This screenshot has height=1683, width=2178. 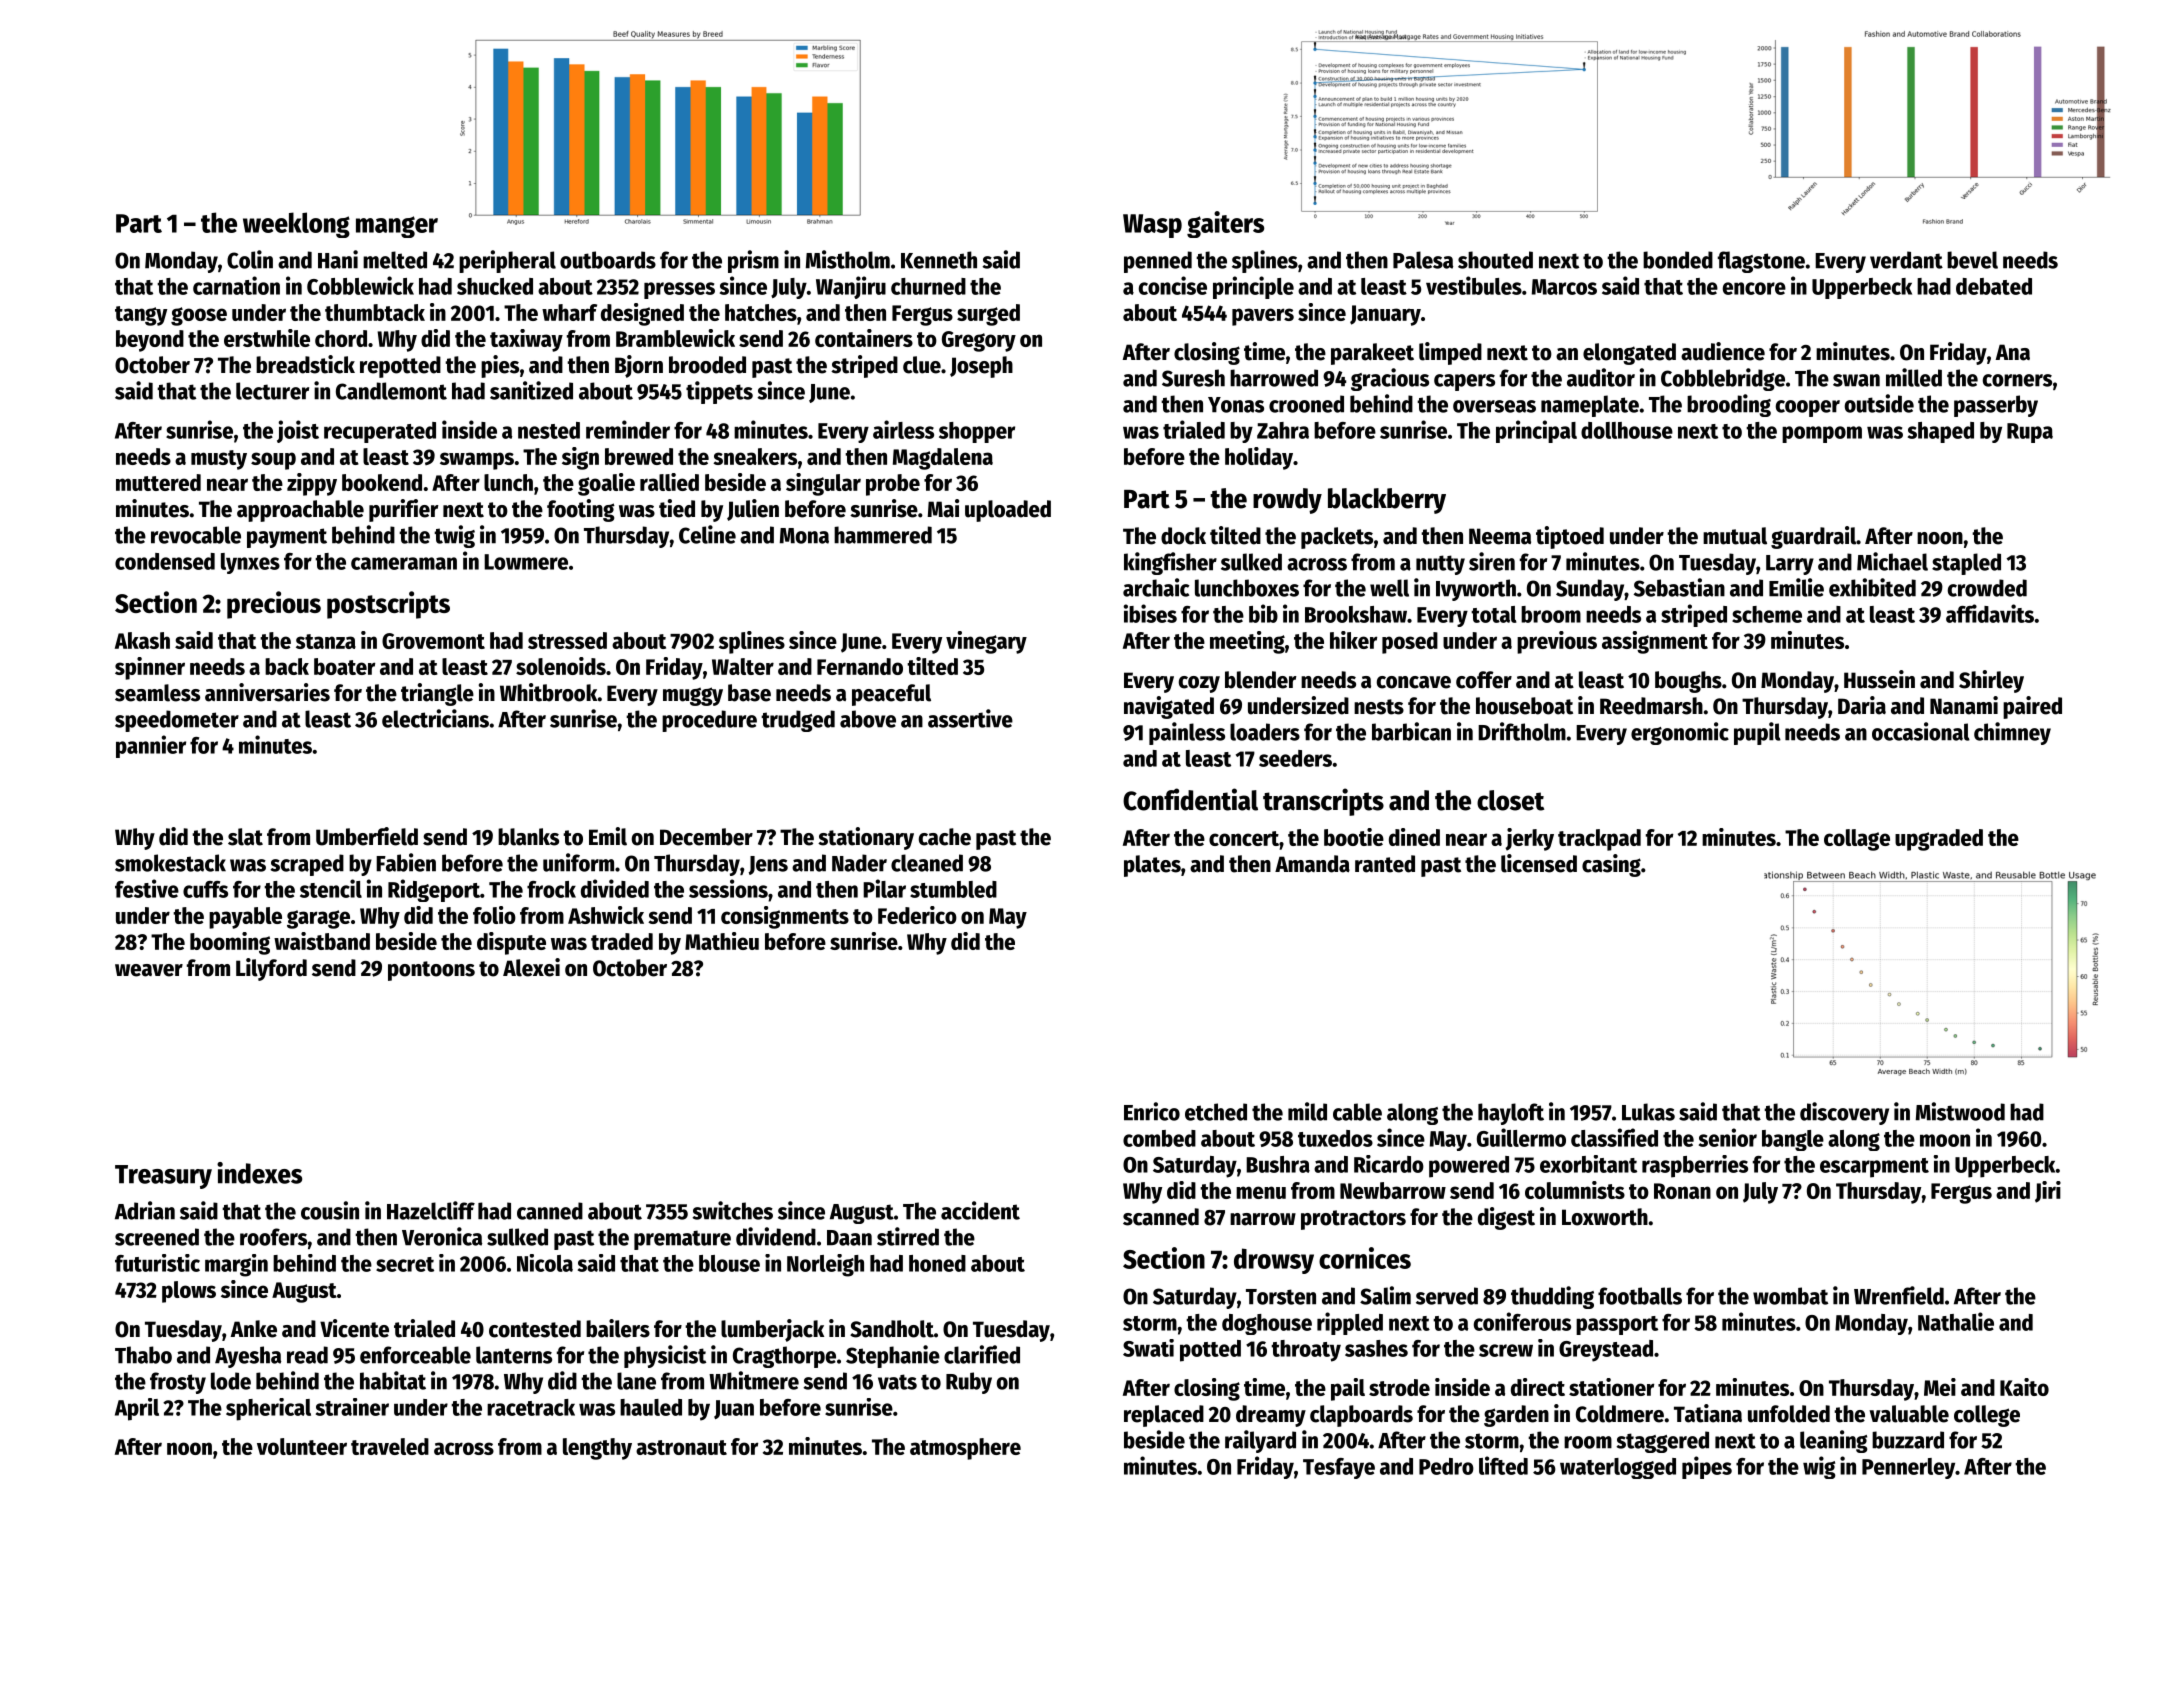 What do you see at coordinates (1474, 285) in the screenshot?
I see `vestibules` at bounding box center [1474, 285].
